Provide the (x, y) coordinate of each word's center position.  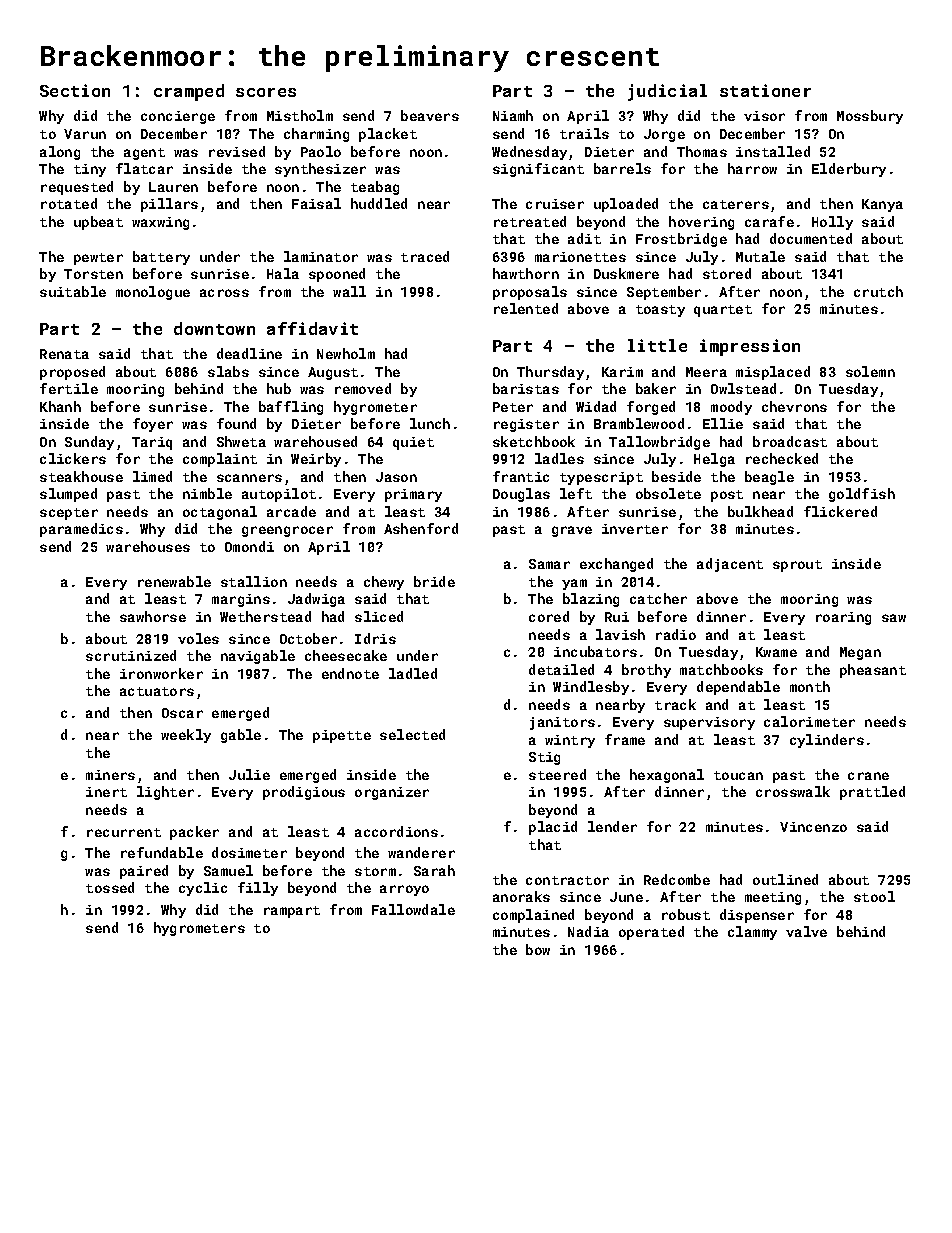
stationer (765, 90)
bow (538, 949)
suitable (73, 291)
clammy (752, 933)
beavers (430, 115)
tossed (110, 887)
